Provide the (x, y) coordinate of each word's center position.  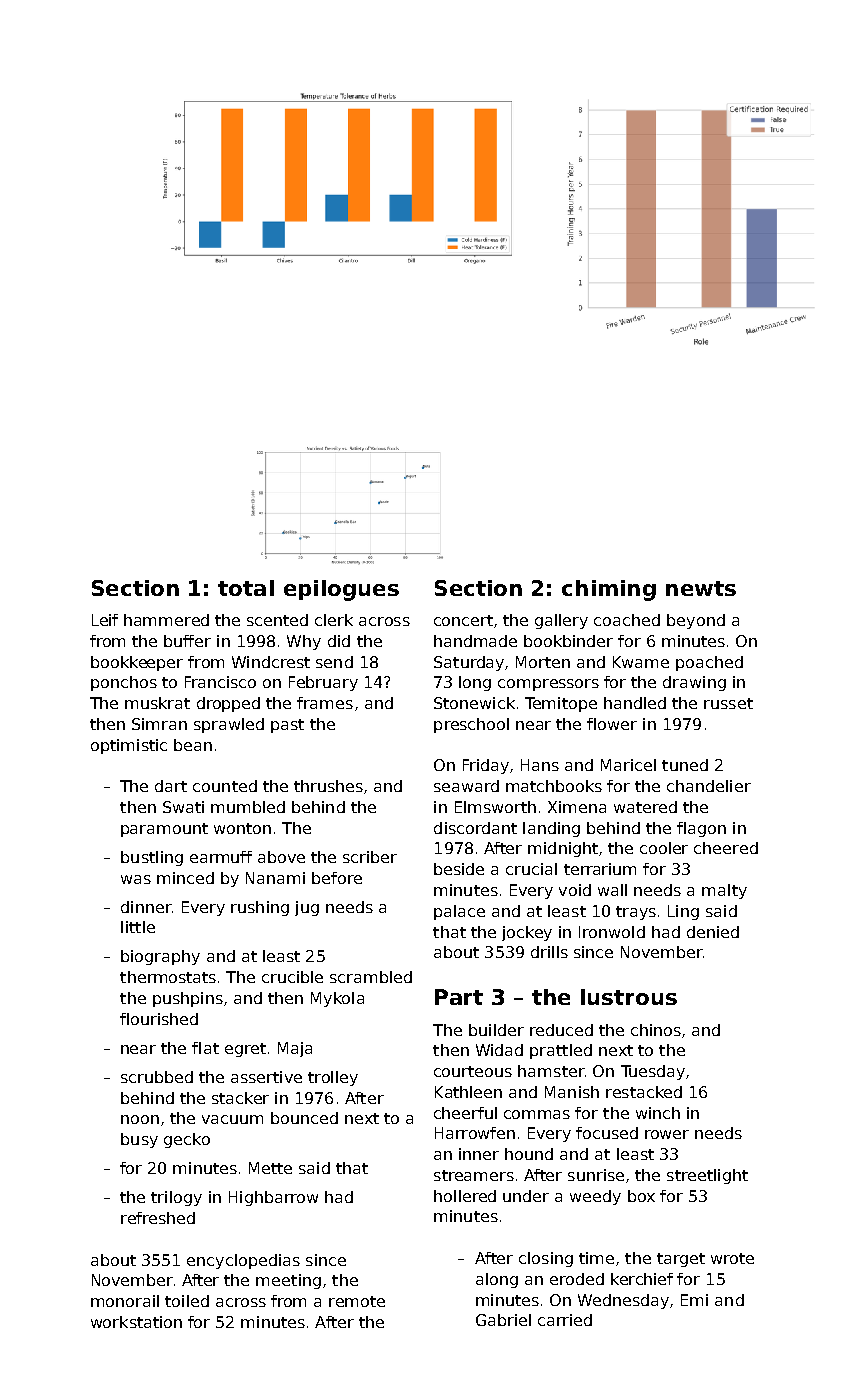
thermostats (168, 977)
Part (459, 997)
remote (357, 1301)
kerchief (642, 1279)
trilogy (176, 1198)
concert (463, 620)
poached (709, 663)
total (246, 588)
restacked (644, 1092)
